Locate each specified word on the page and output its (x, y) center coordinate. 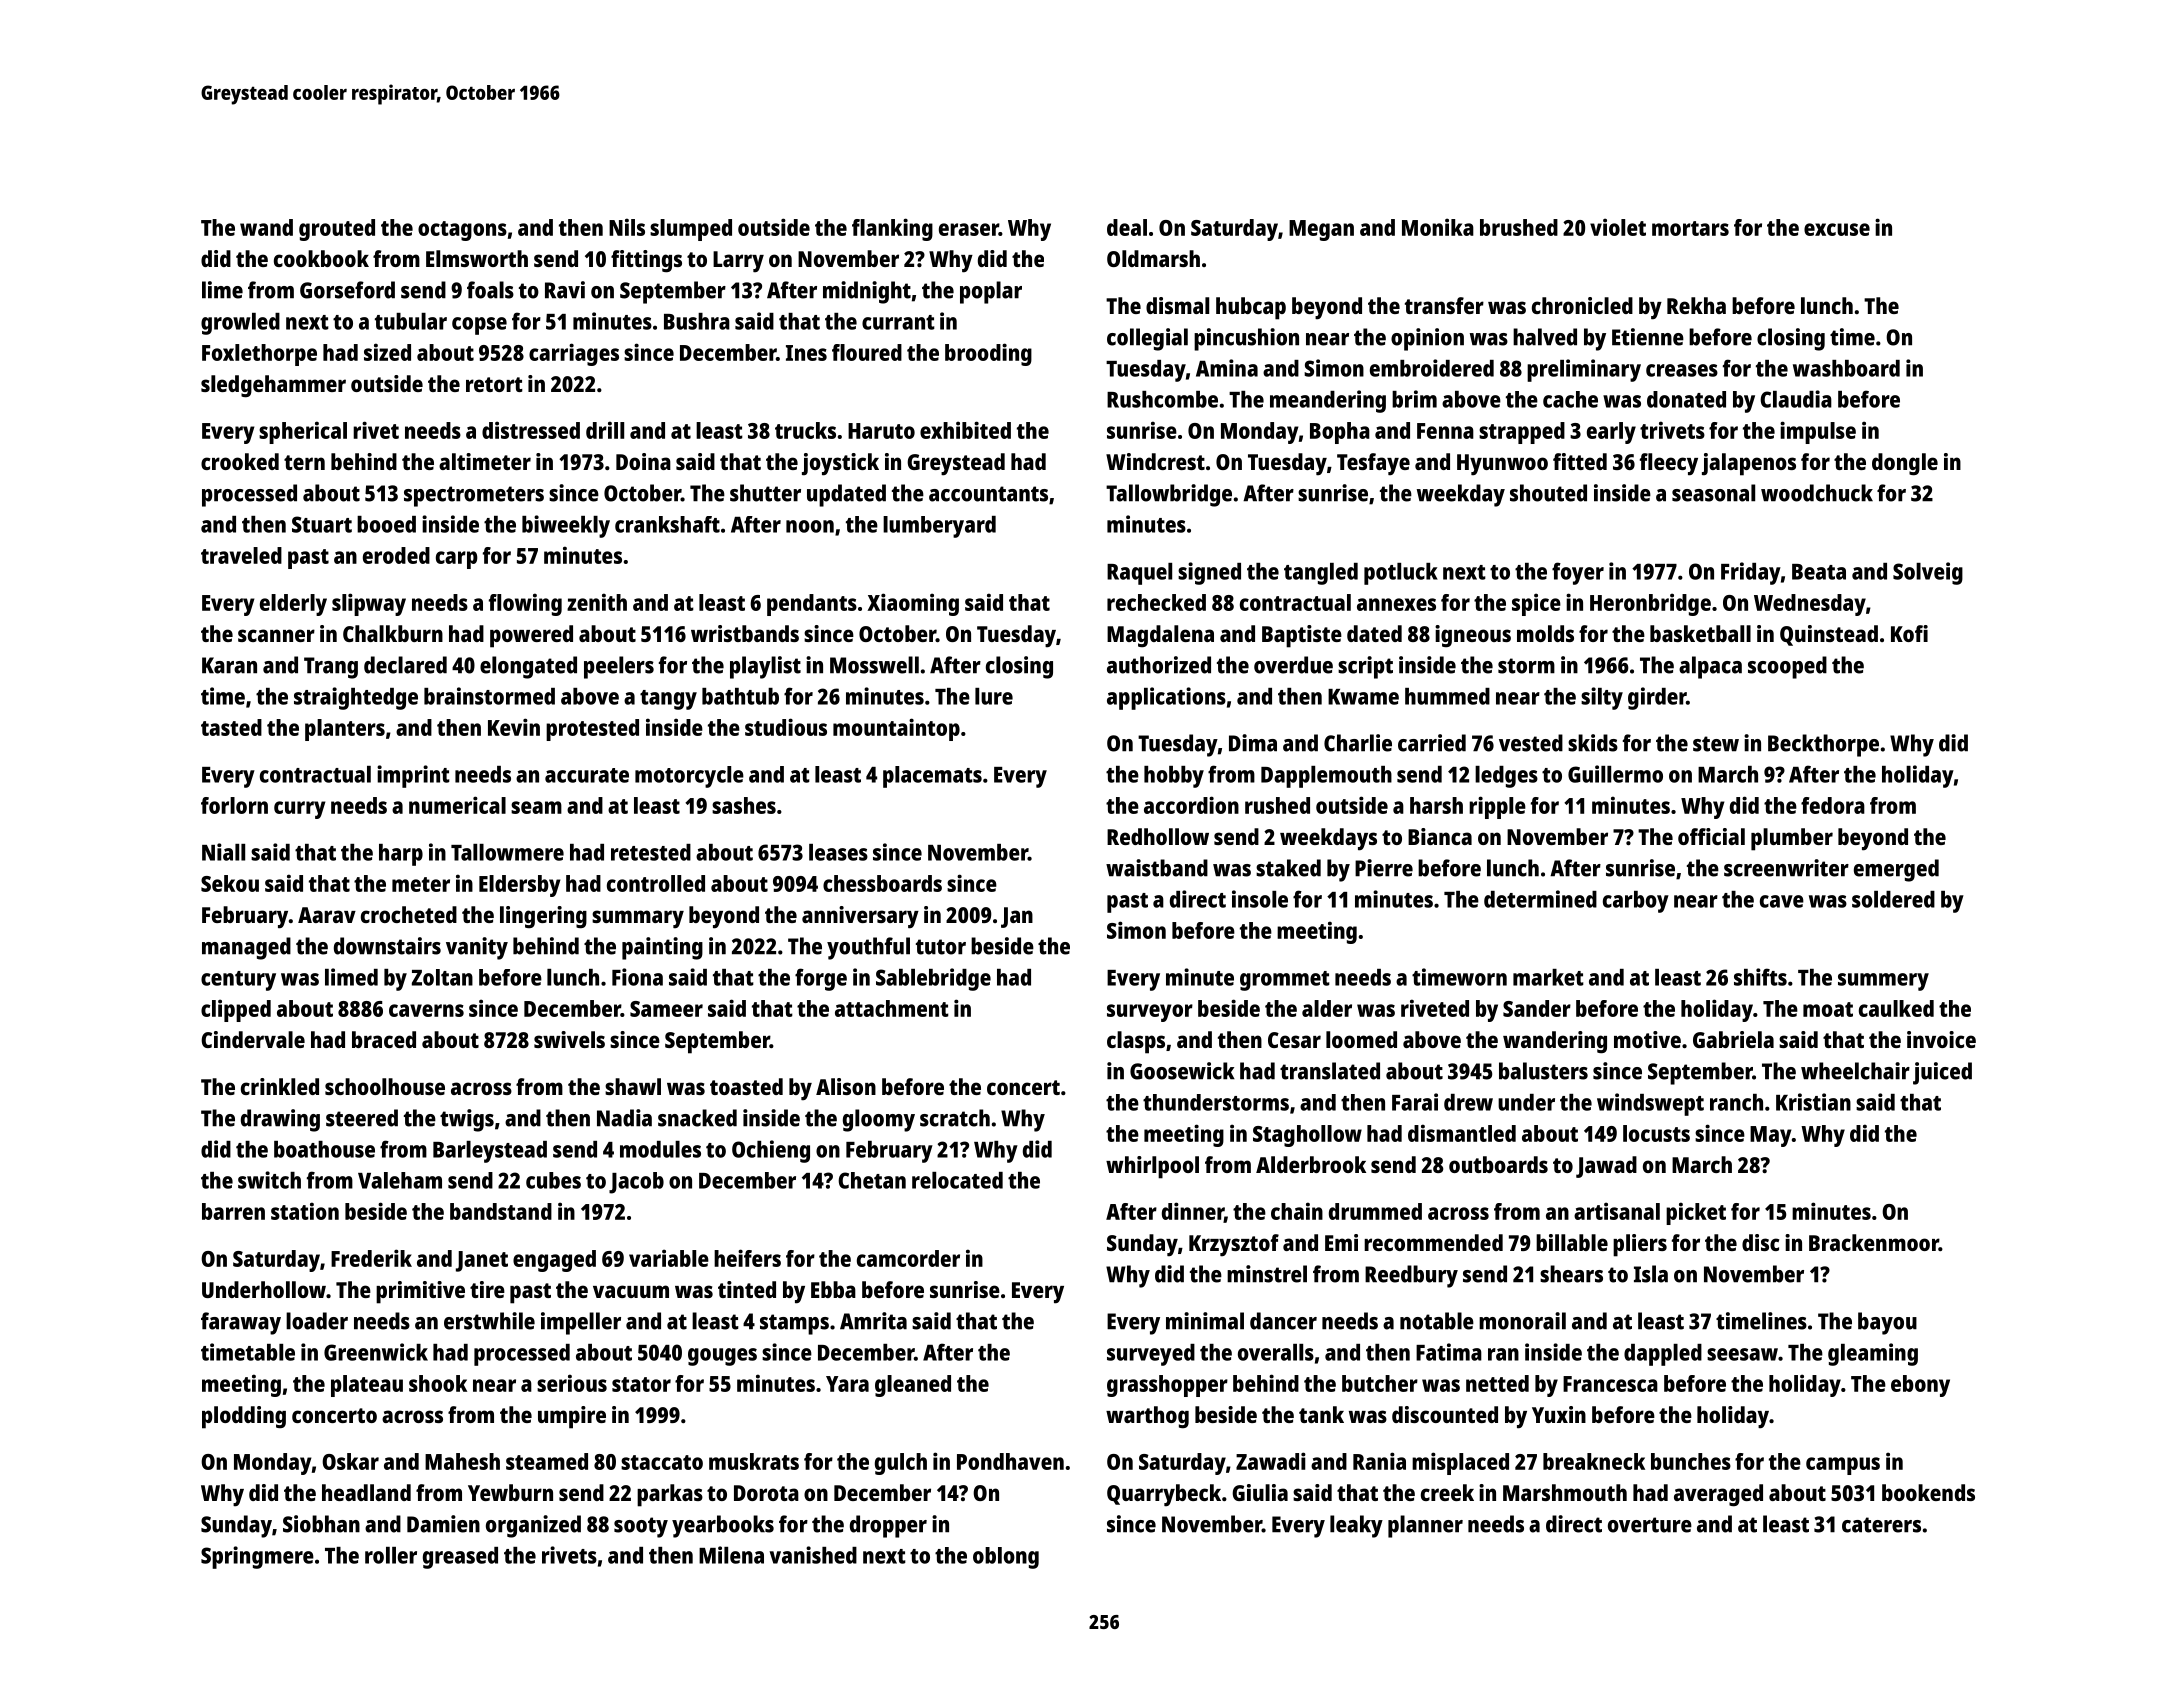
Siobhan (321, 1524)
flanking (892, 229)
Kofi (1909, 633)
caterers (1881, 1525)
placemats (932, 777)
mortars (1690, 228)
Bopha (1340, 433)
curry (300, 810)
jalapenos (1749, 464)
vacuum (631, 1291)
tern (304, 462)
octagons (462, 231)
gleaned (913, 1386)
